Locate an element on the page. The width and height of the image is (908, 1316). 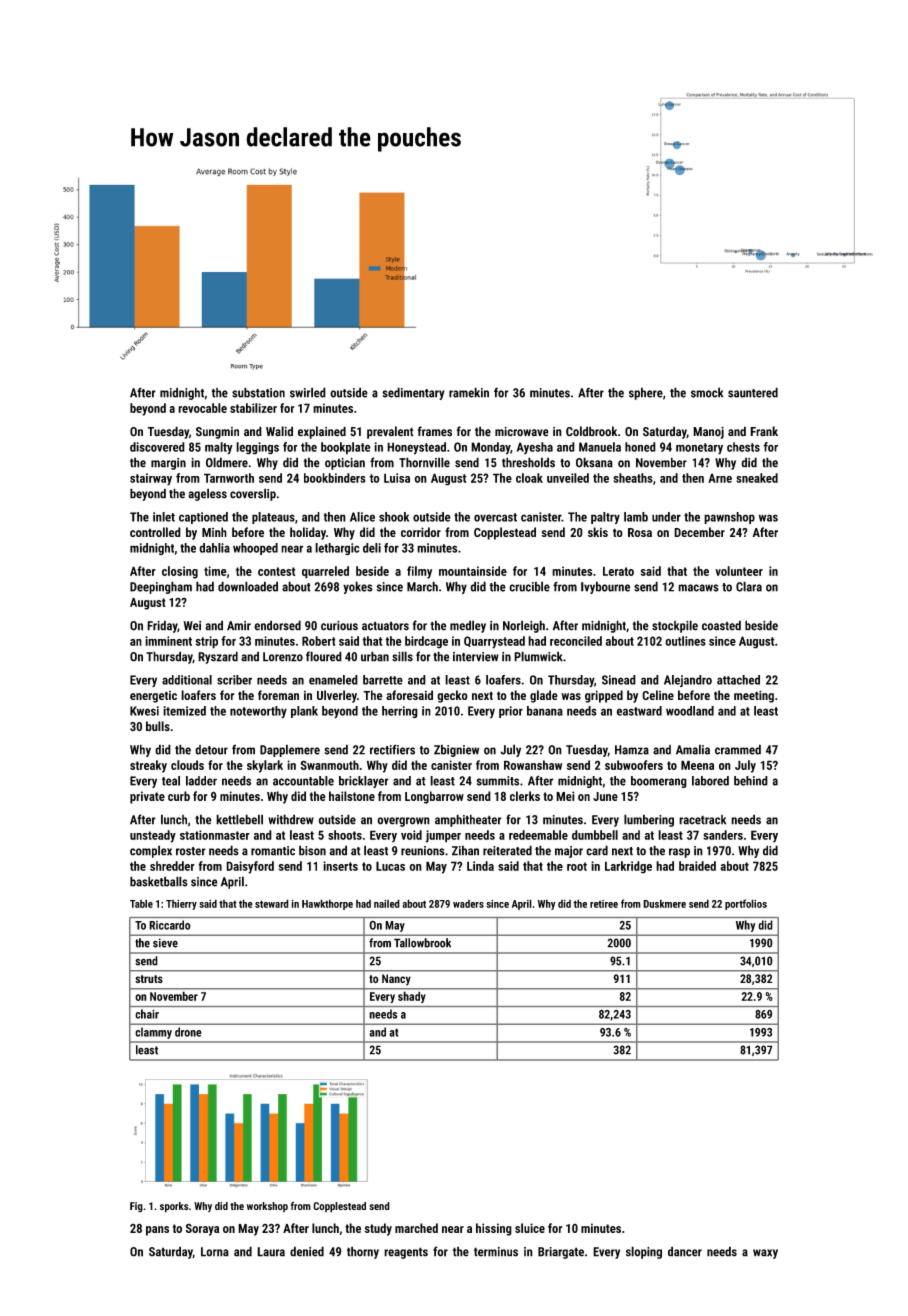
stairway is located at coordinates (151, 479).
